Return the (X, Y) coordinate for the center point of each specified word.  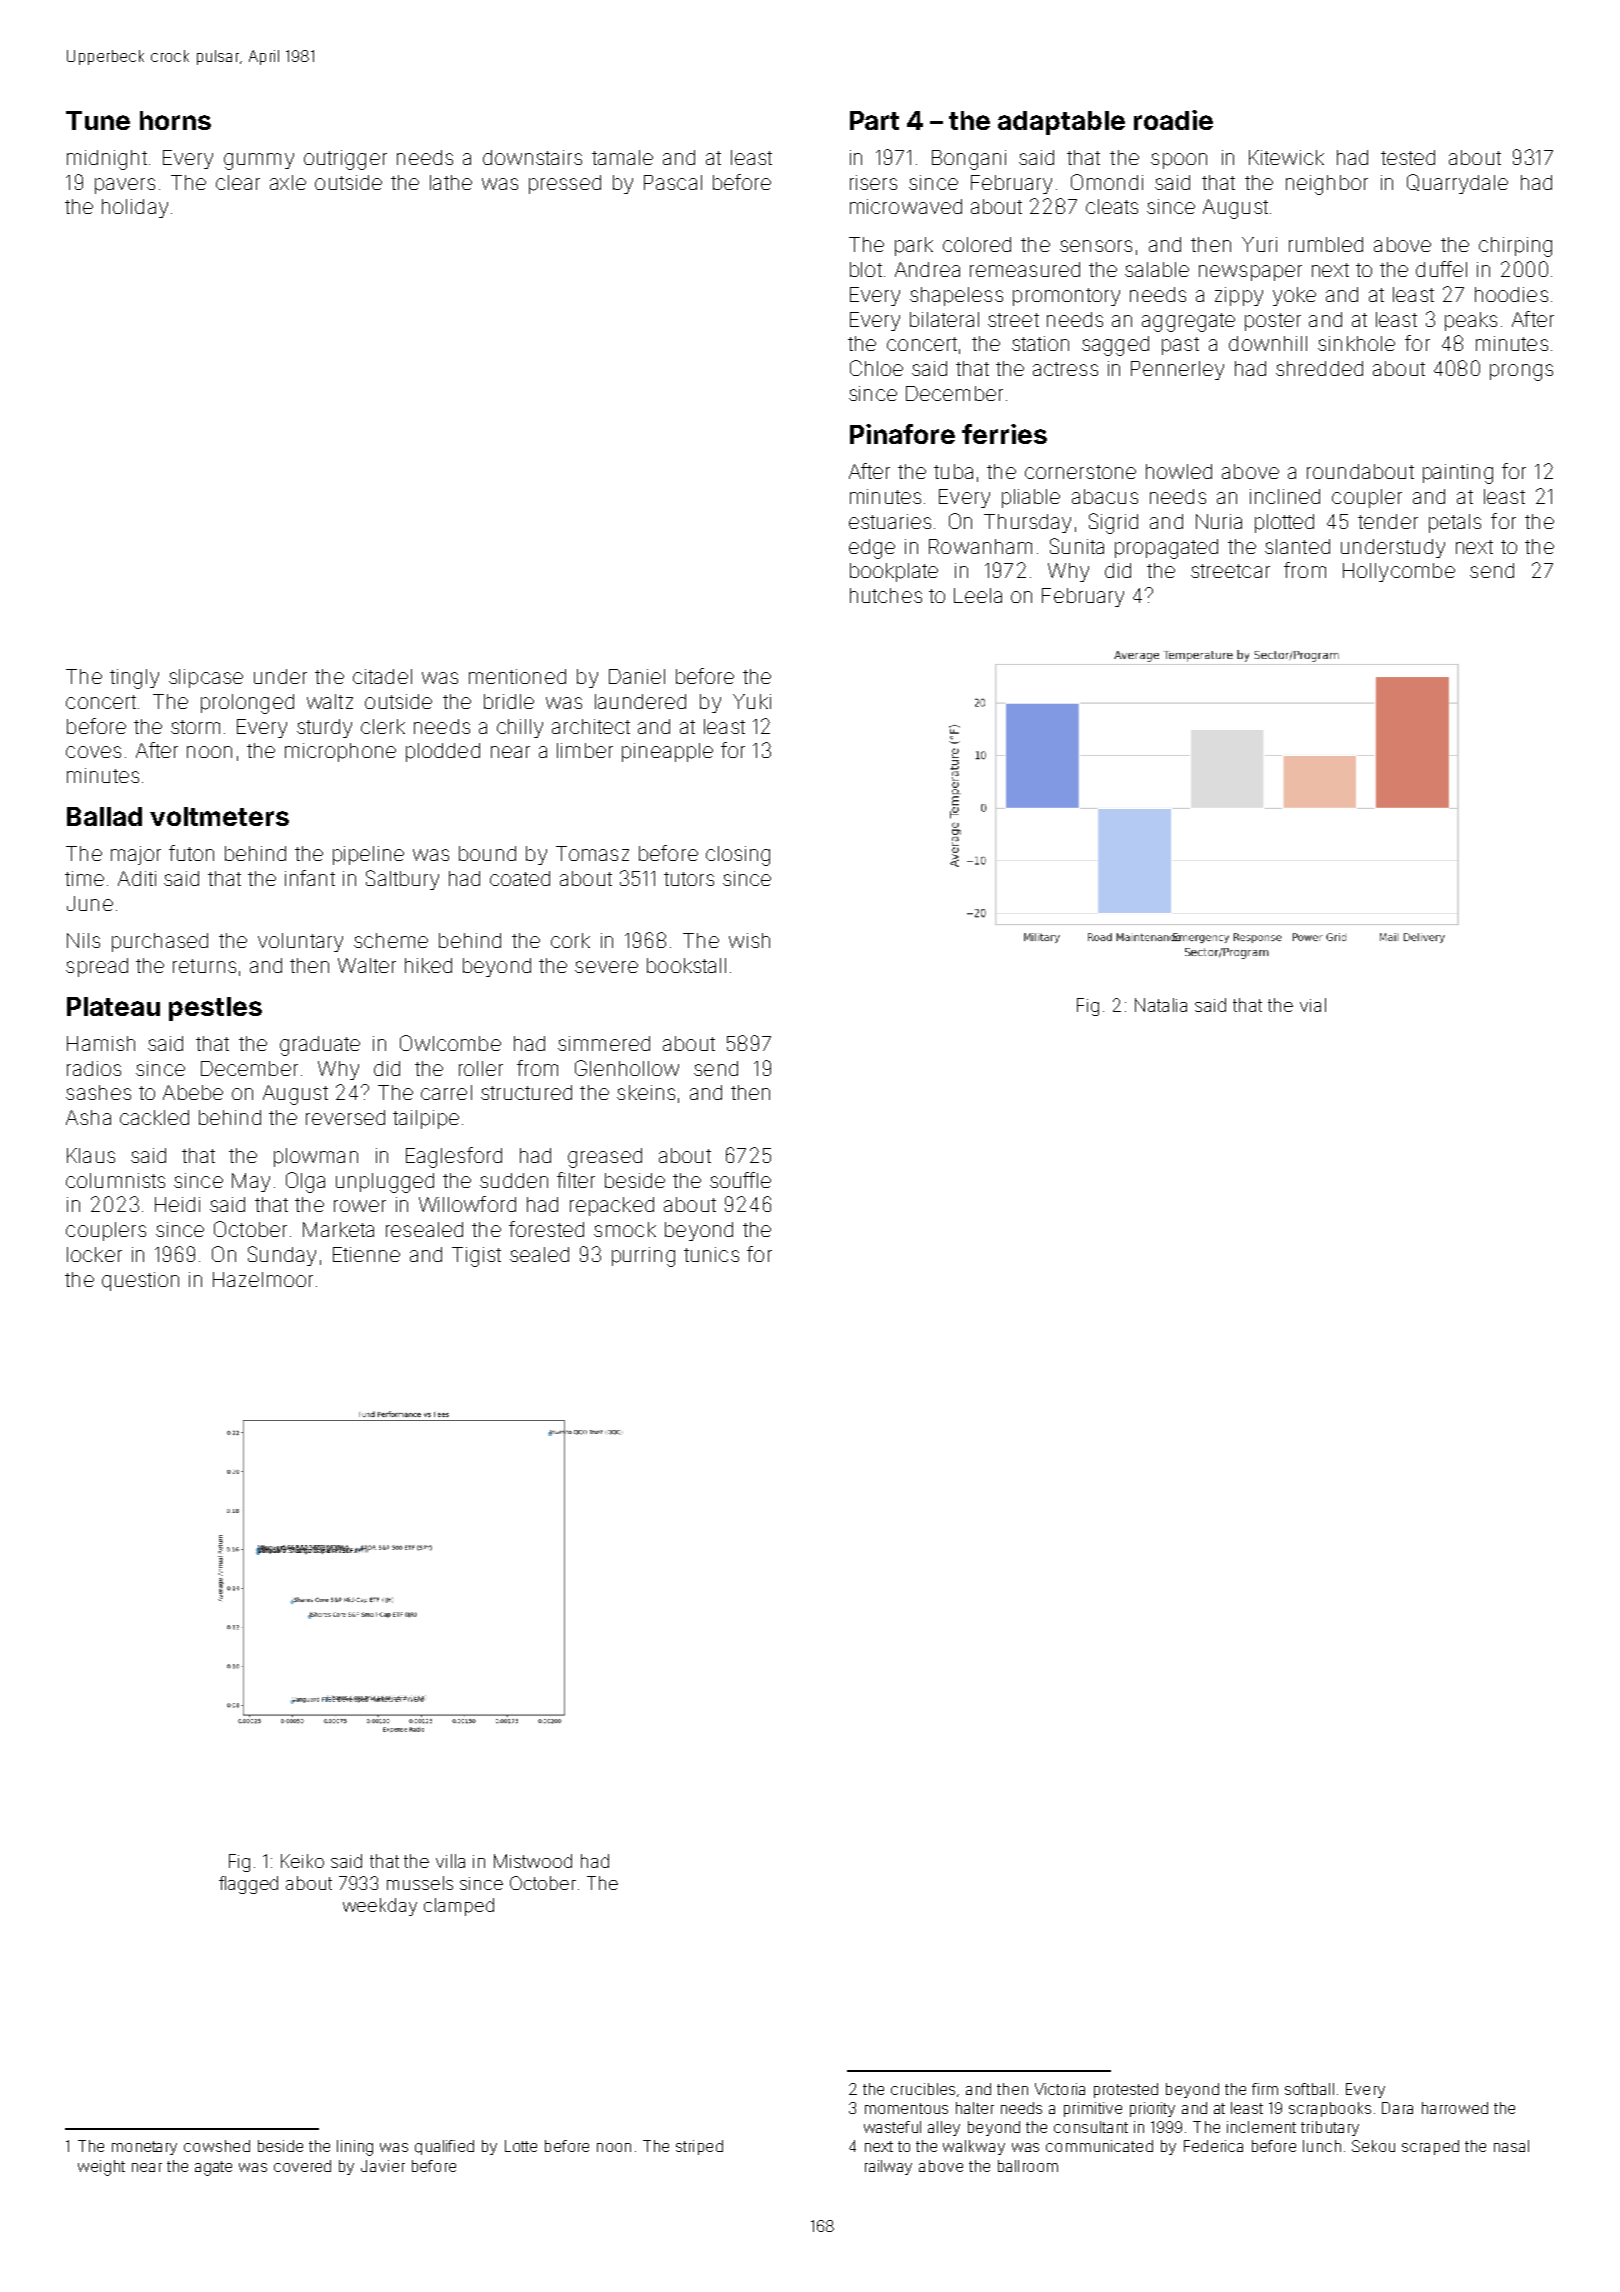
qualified (444, 2147)
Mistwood (533, 1861)
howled (1179, 471)
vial (1313, 1005)
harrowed (1455, 2108)
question (140, 1281)
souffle (740, 1180)
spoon (1179, 161)
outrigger (345, 160)
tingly (134, 679)
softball (1309, 2089)
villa (450, 1861)
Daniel (637, 676)
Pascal (673, 182)
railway (888, 2167)
